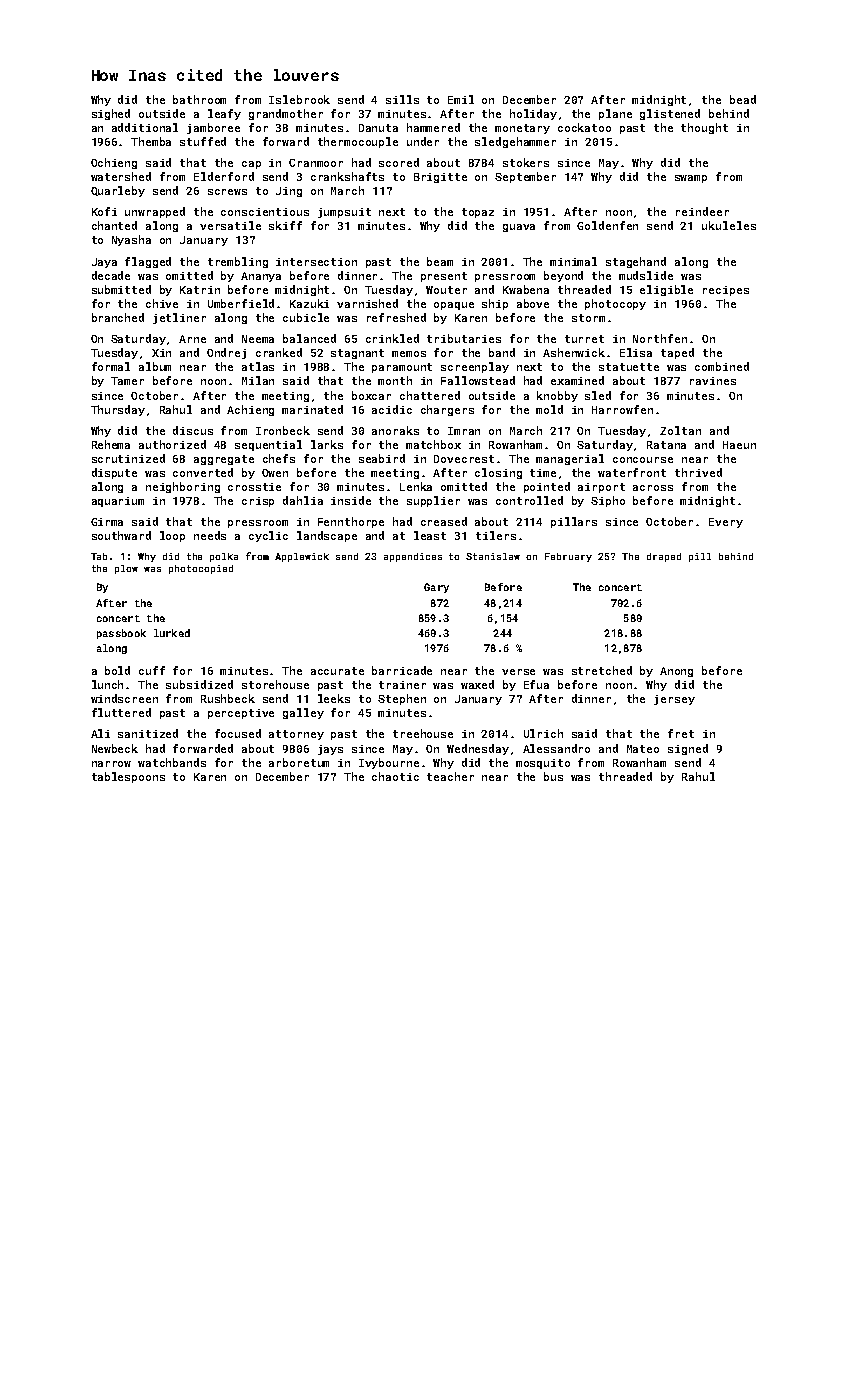 This image has height=1400, width=849. I want to click on draped, so click(664, 557).
